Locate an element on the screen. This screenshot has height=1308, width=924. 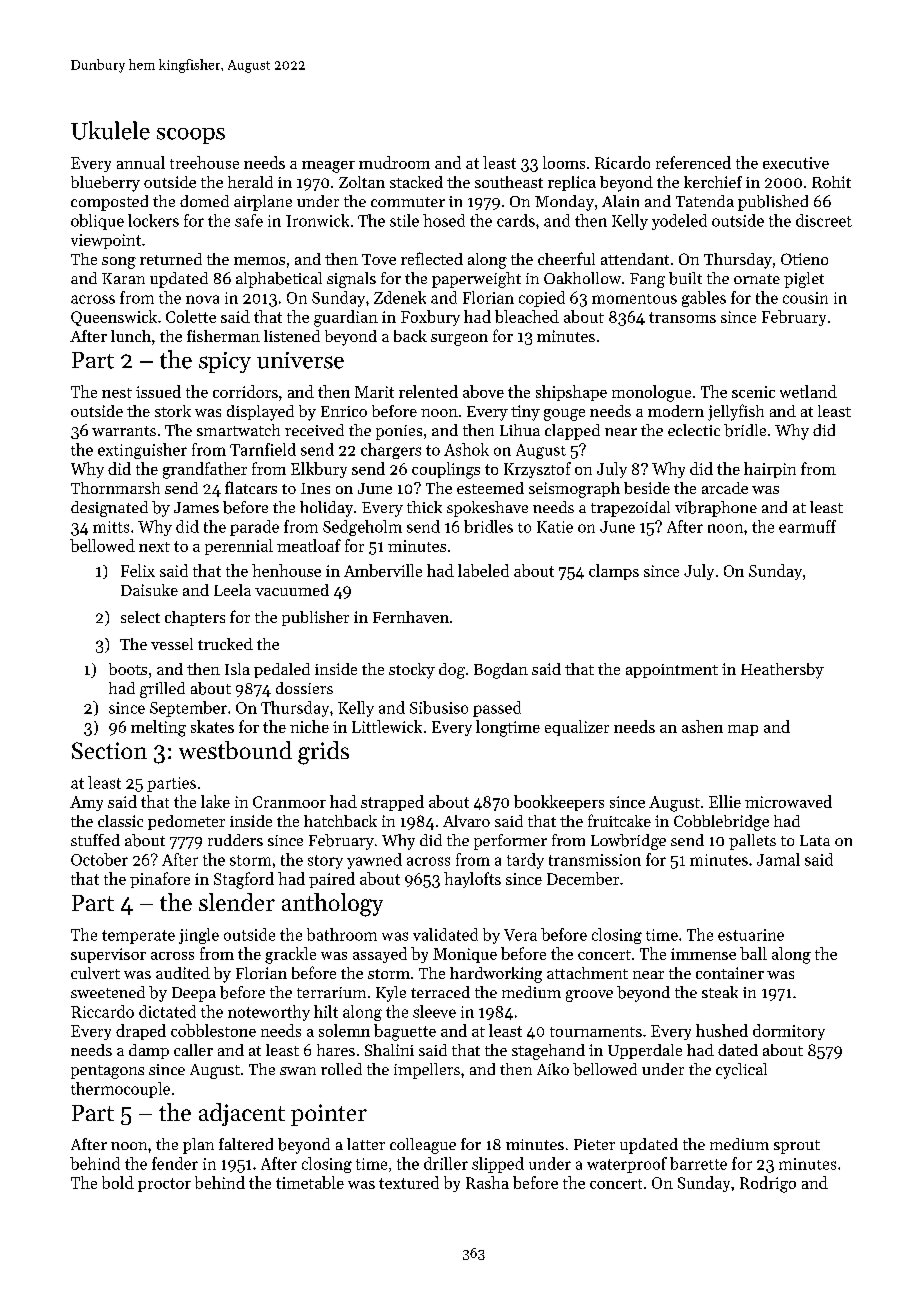
earmuff is located at coordinates (807, 526).
